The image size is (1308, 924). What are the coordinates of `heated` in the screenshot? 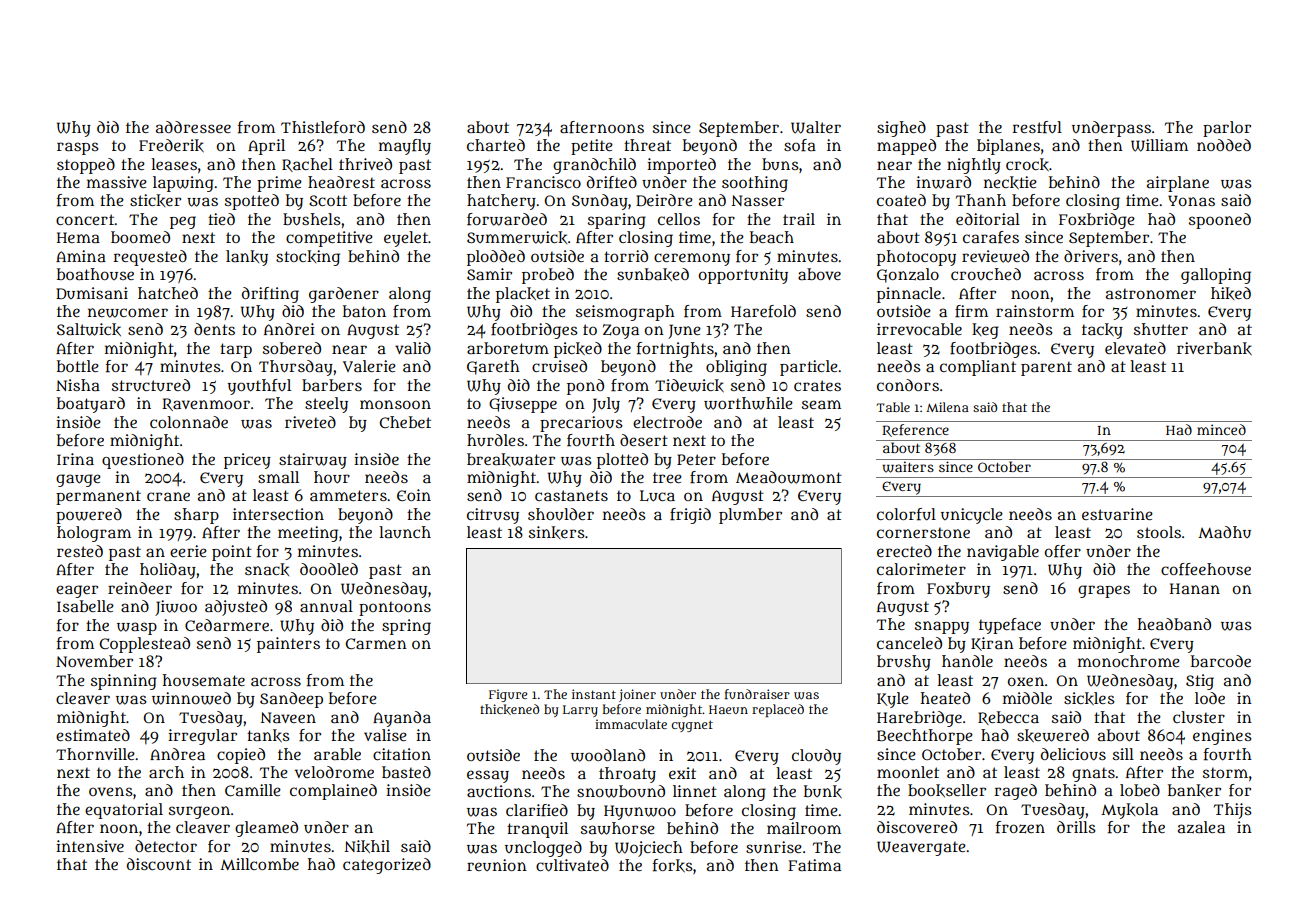 It's located at (945, 698).
